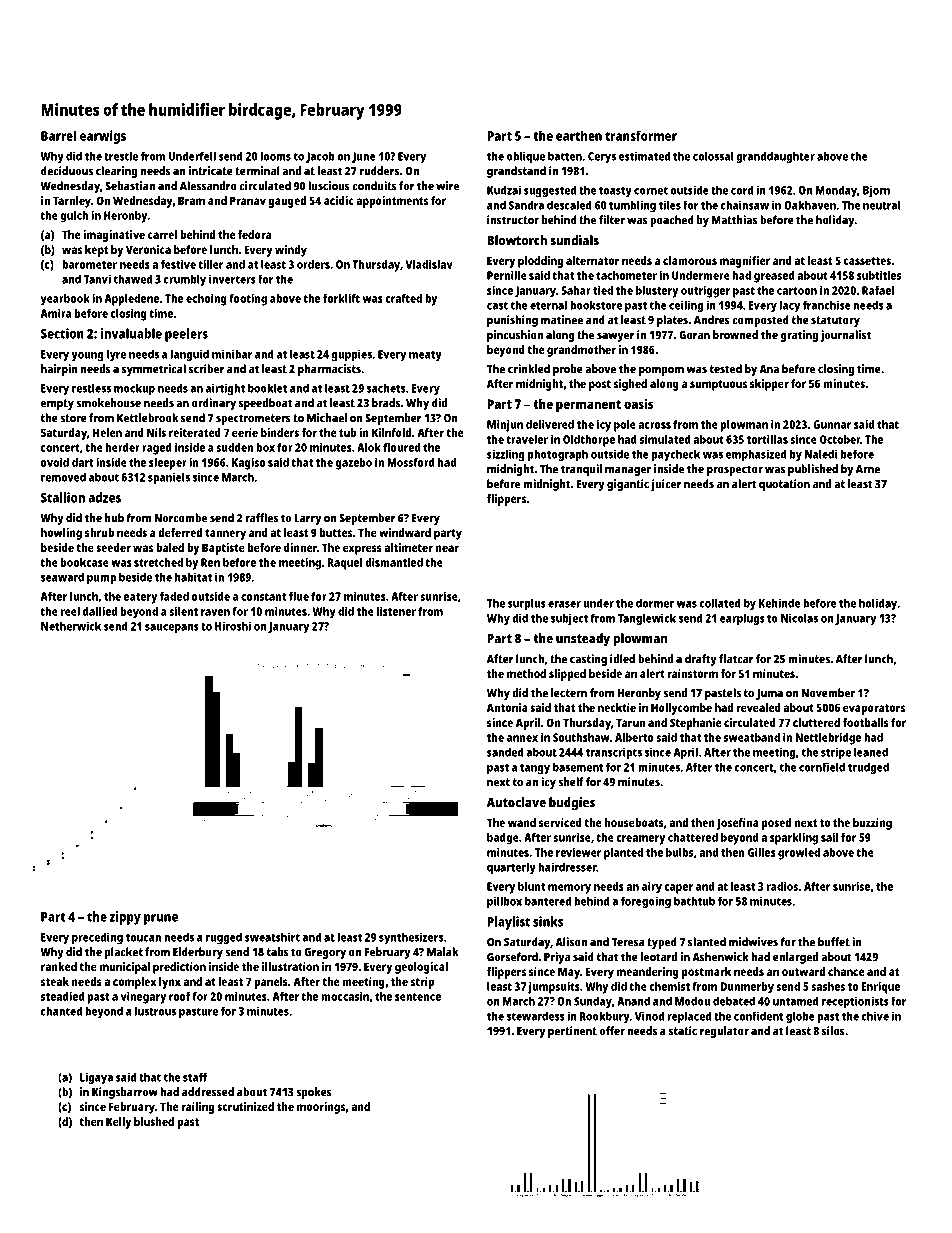 The height and width of the page is (1233, 952). I want to click on zippy, so click(125, 918).
